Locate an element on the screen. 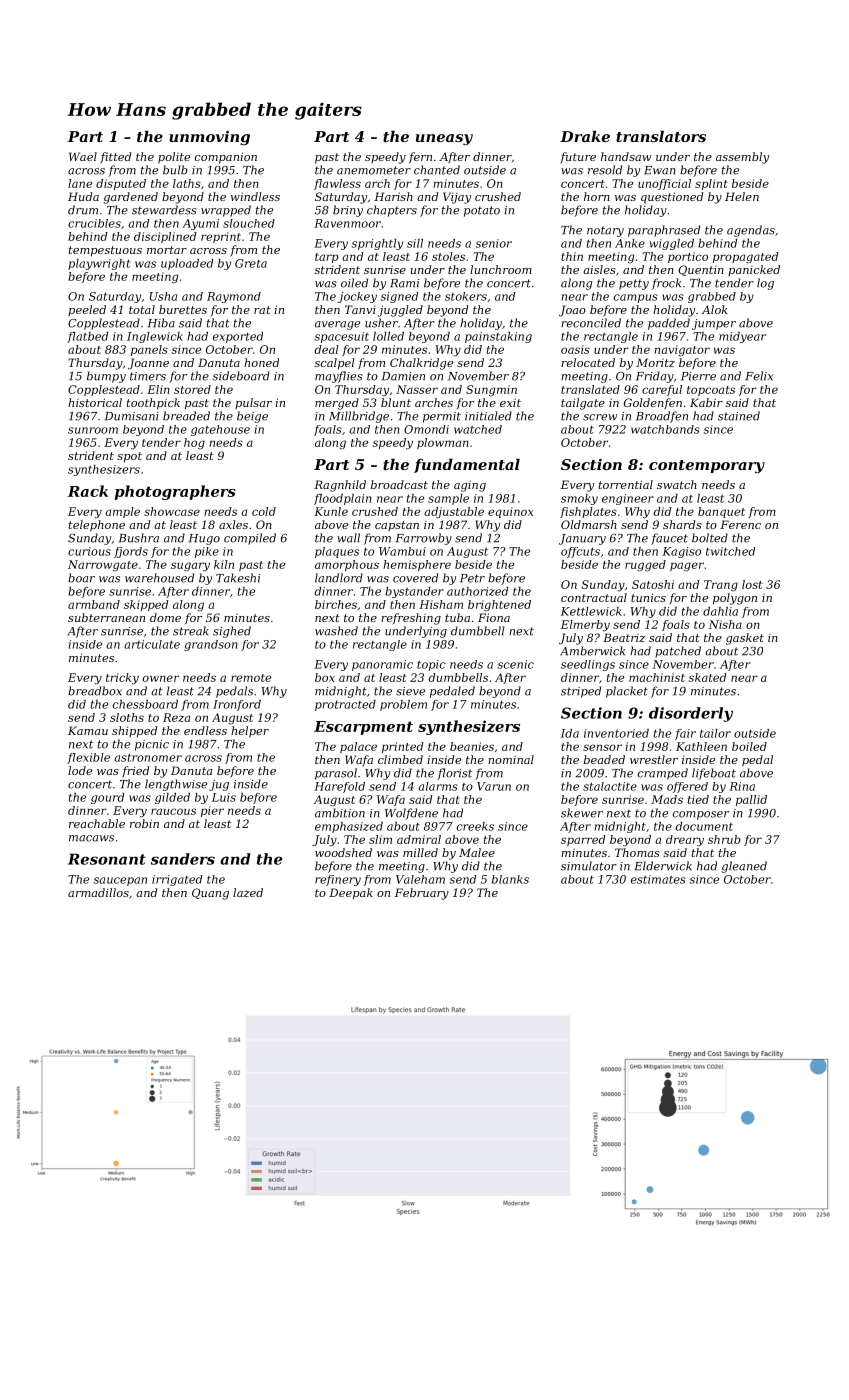 The width and height of the screenshot is (849, 1400). hog is located at coordinates (194, 443).
